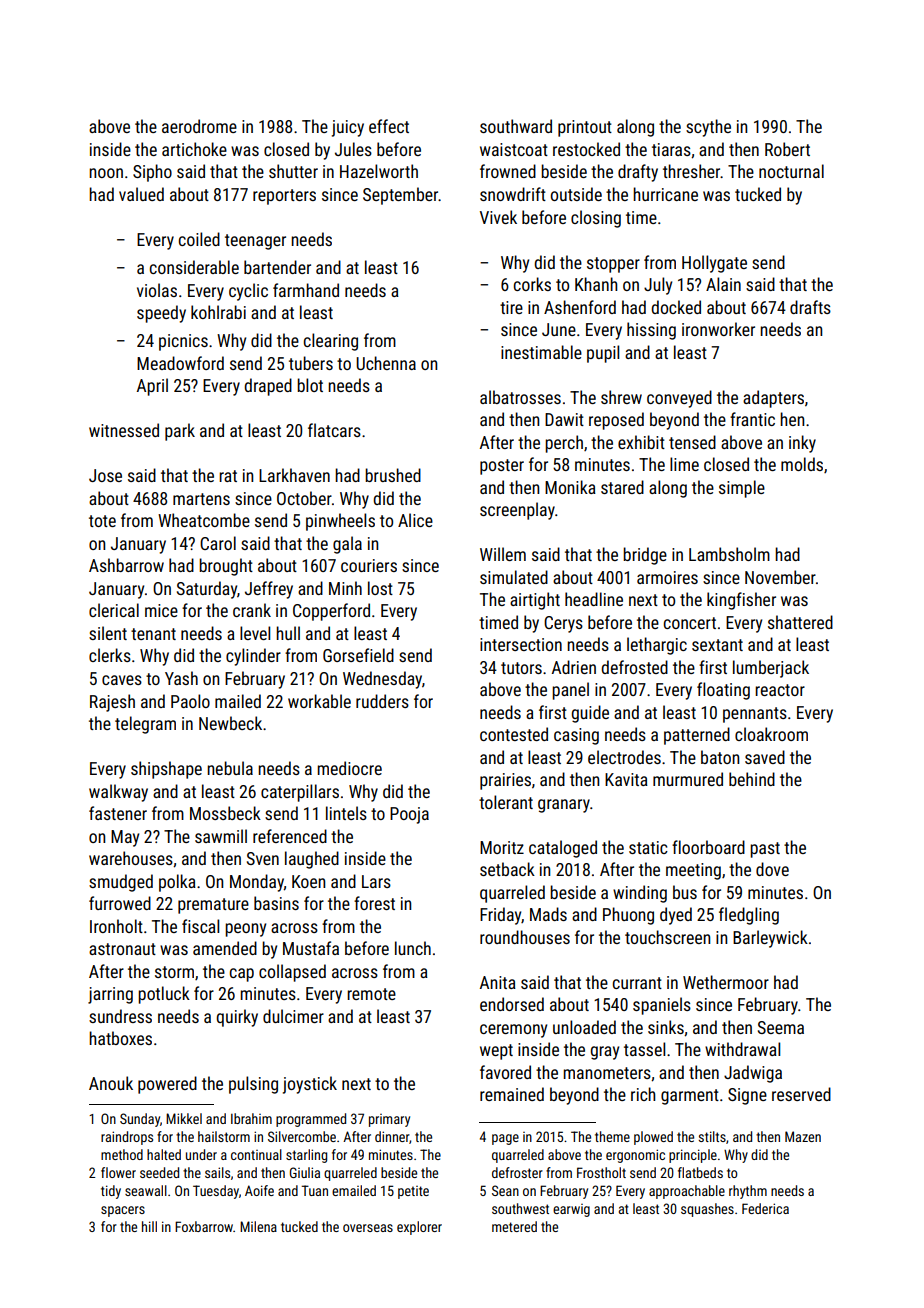 The width and height of the screenshot is (924, 1308). I want to click on adapters, so click(773, 399).
